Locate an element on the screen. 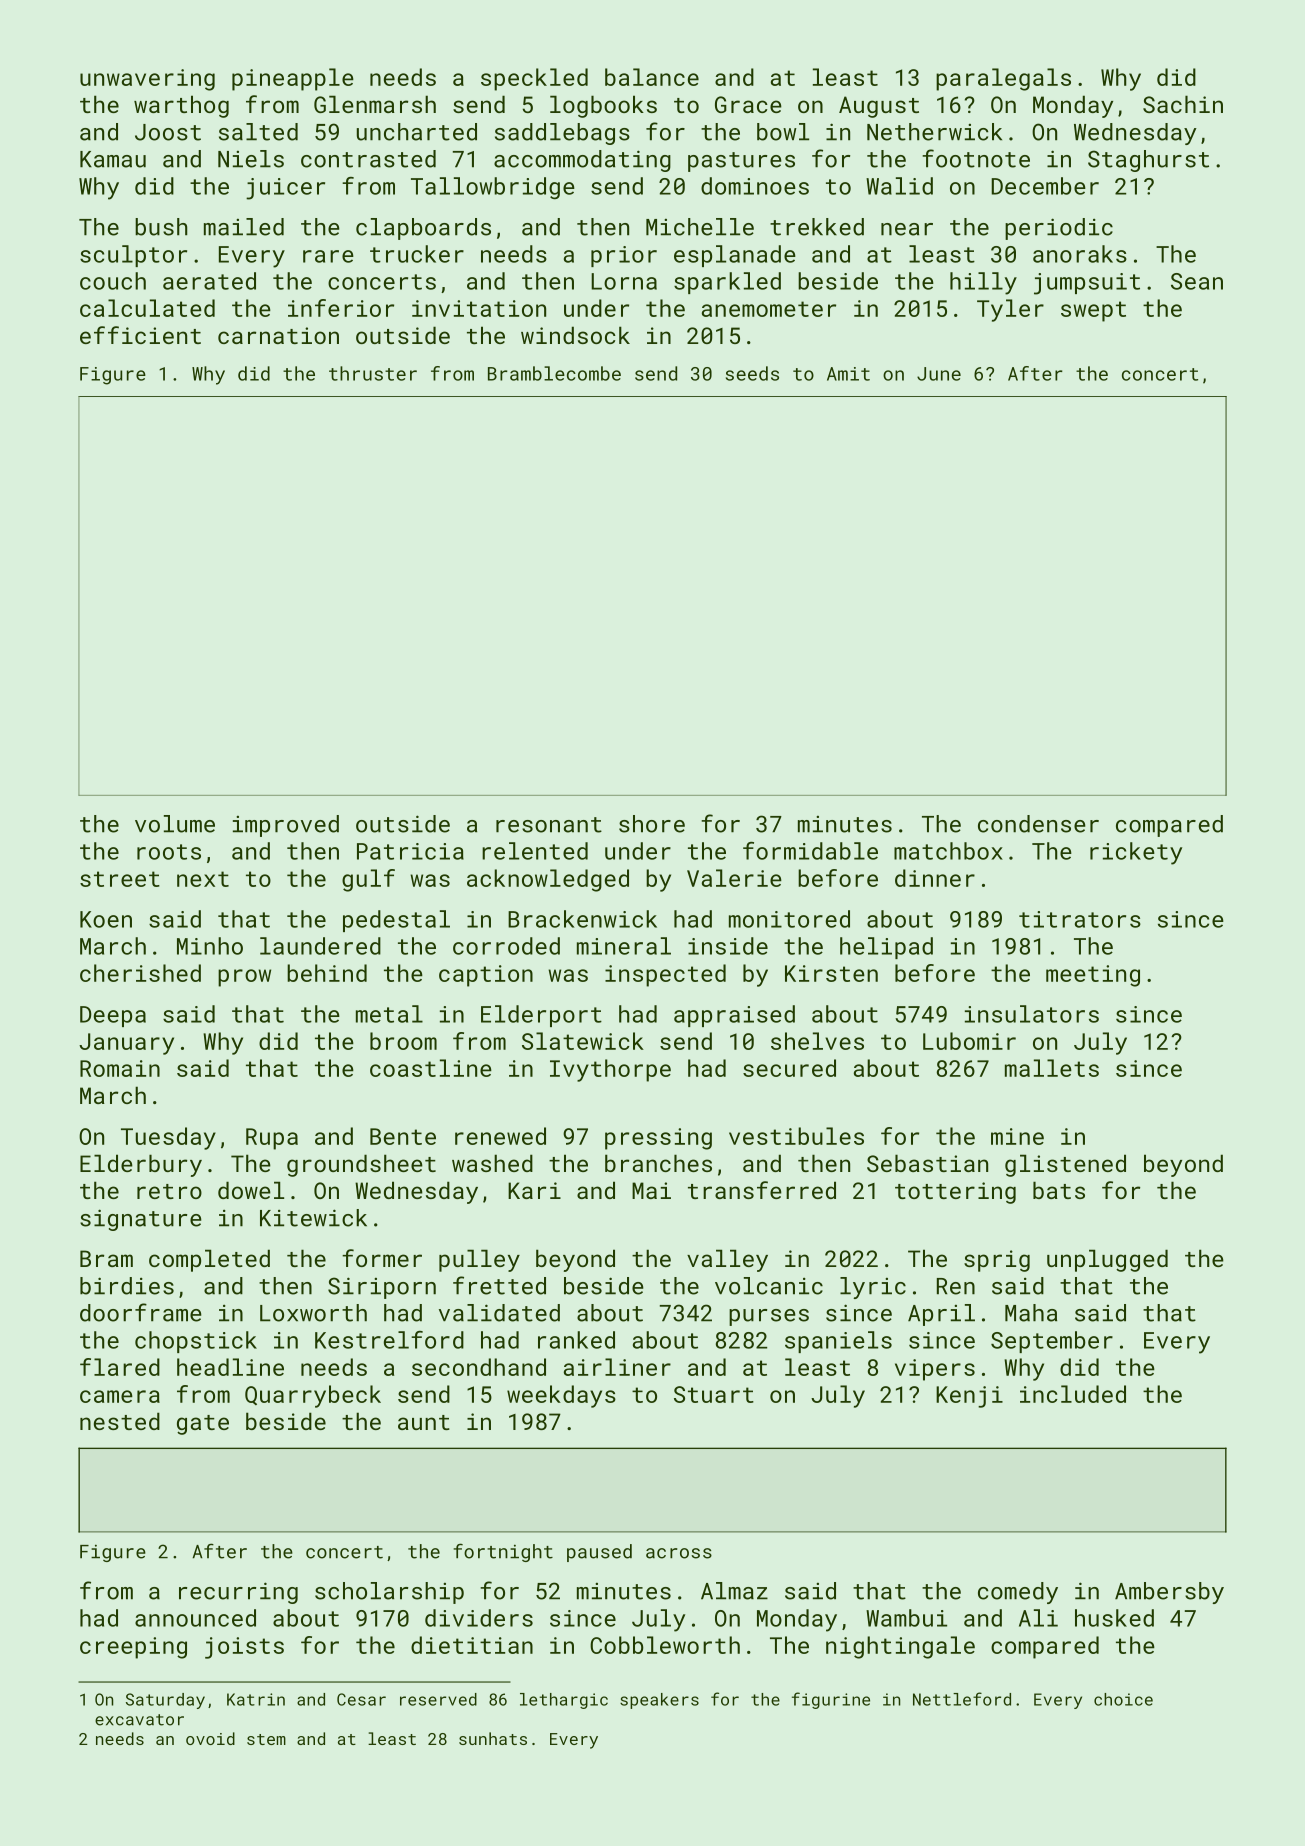 The width and height of the screenshot is (1305, 1846). balance is located at coordinates (652, 77).
